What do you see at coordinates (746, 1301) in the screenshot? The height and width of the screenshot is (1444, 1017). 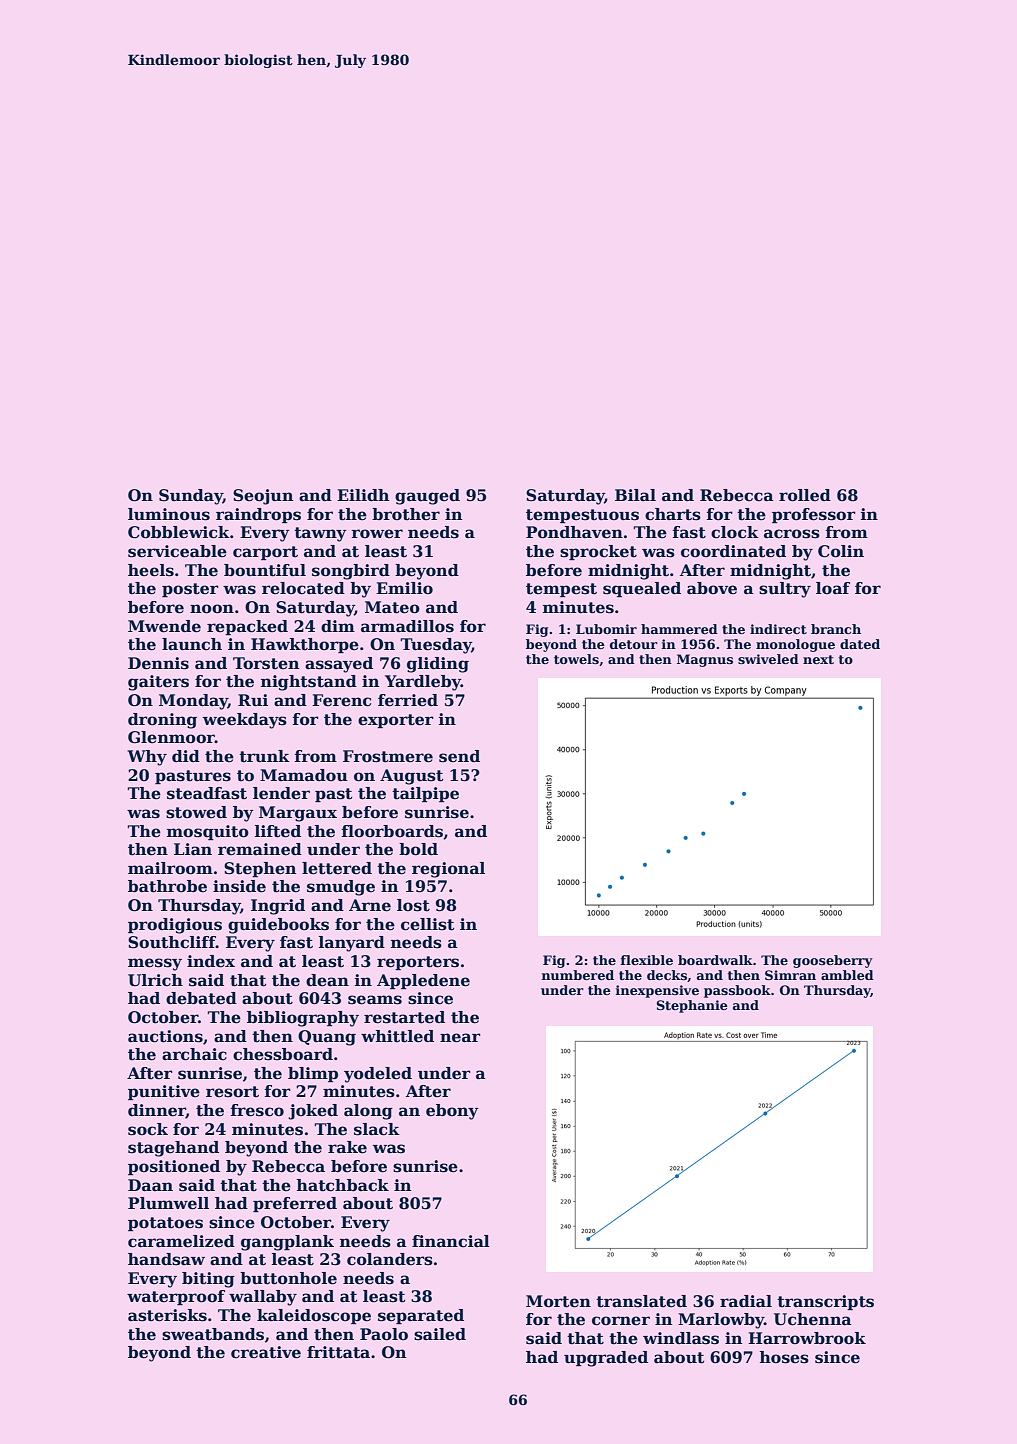 I see `radial` at bounding box center [746, 1301].
